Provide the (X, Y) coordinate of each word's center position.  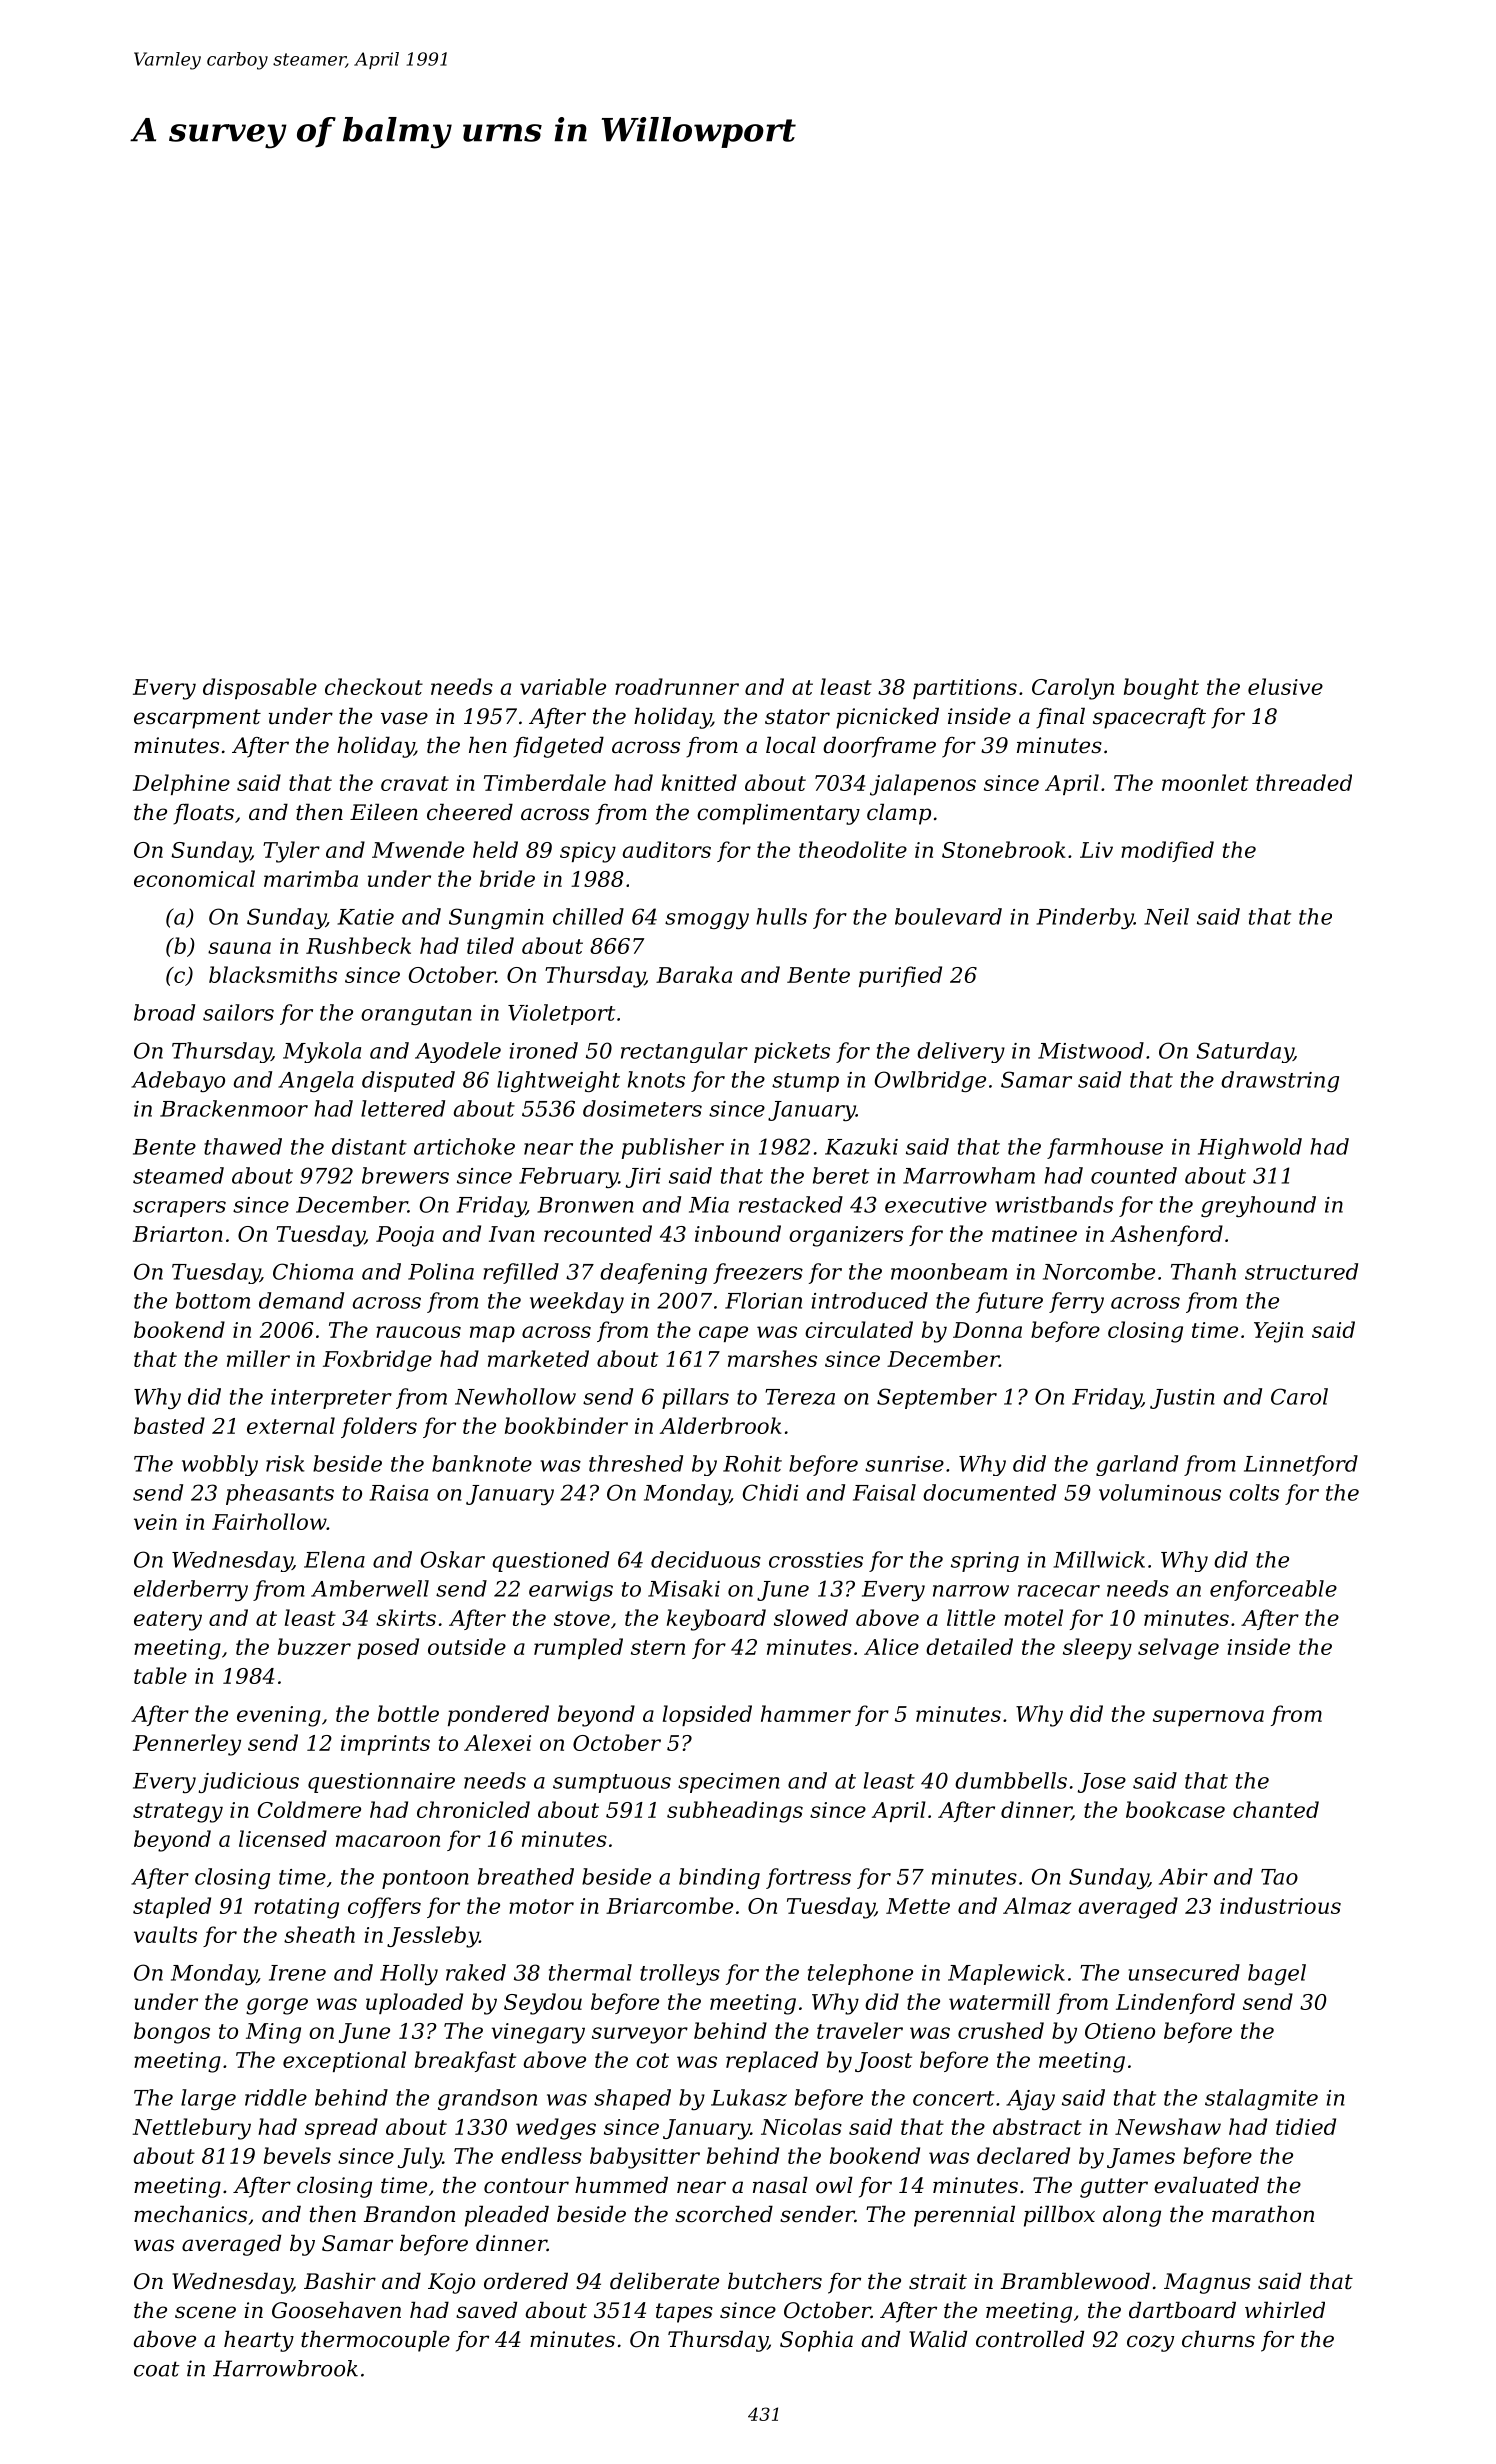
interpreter (331, 1399)
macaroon (388, 1841)
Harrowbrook (285, 2368)
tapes (684, 2313)
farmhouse (1105, 1148)
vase (404, 718)
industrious (1280, 1905)
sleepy (1097, 1649)
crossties (816, 1560)
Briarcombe (669, 1905)
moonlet (1205, 782)
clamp (899, 814)
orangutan (416, 1015)
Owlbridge (930, 1081)
